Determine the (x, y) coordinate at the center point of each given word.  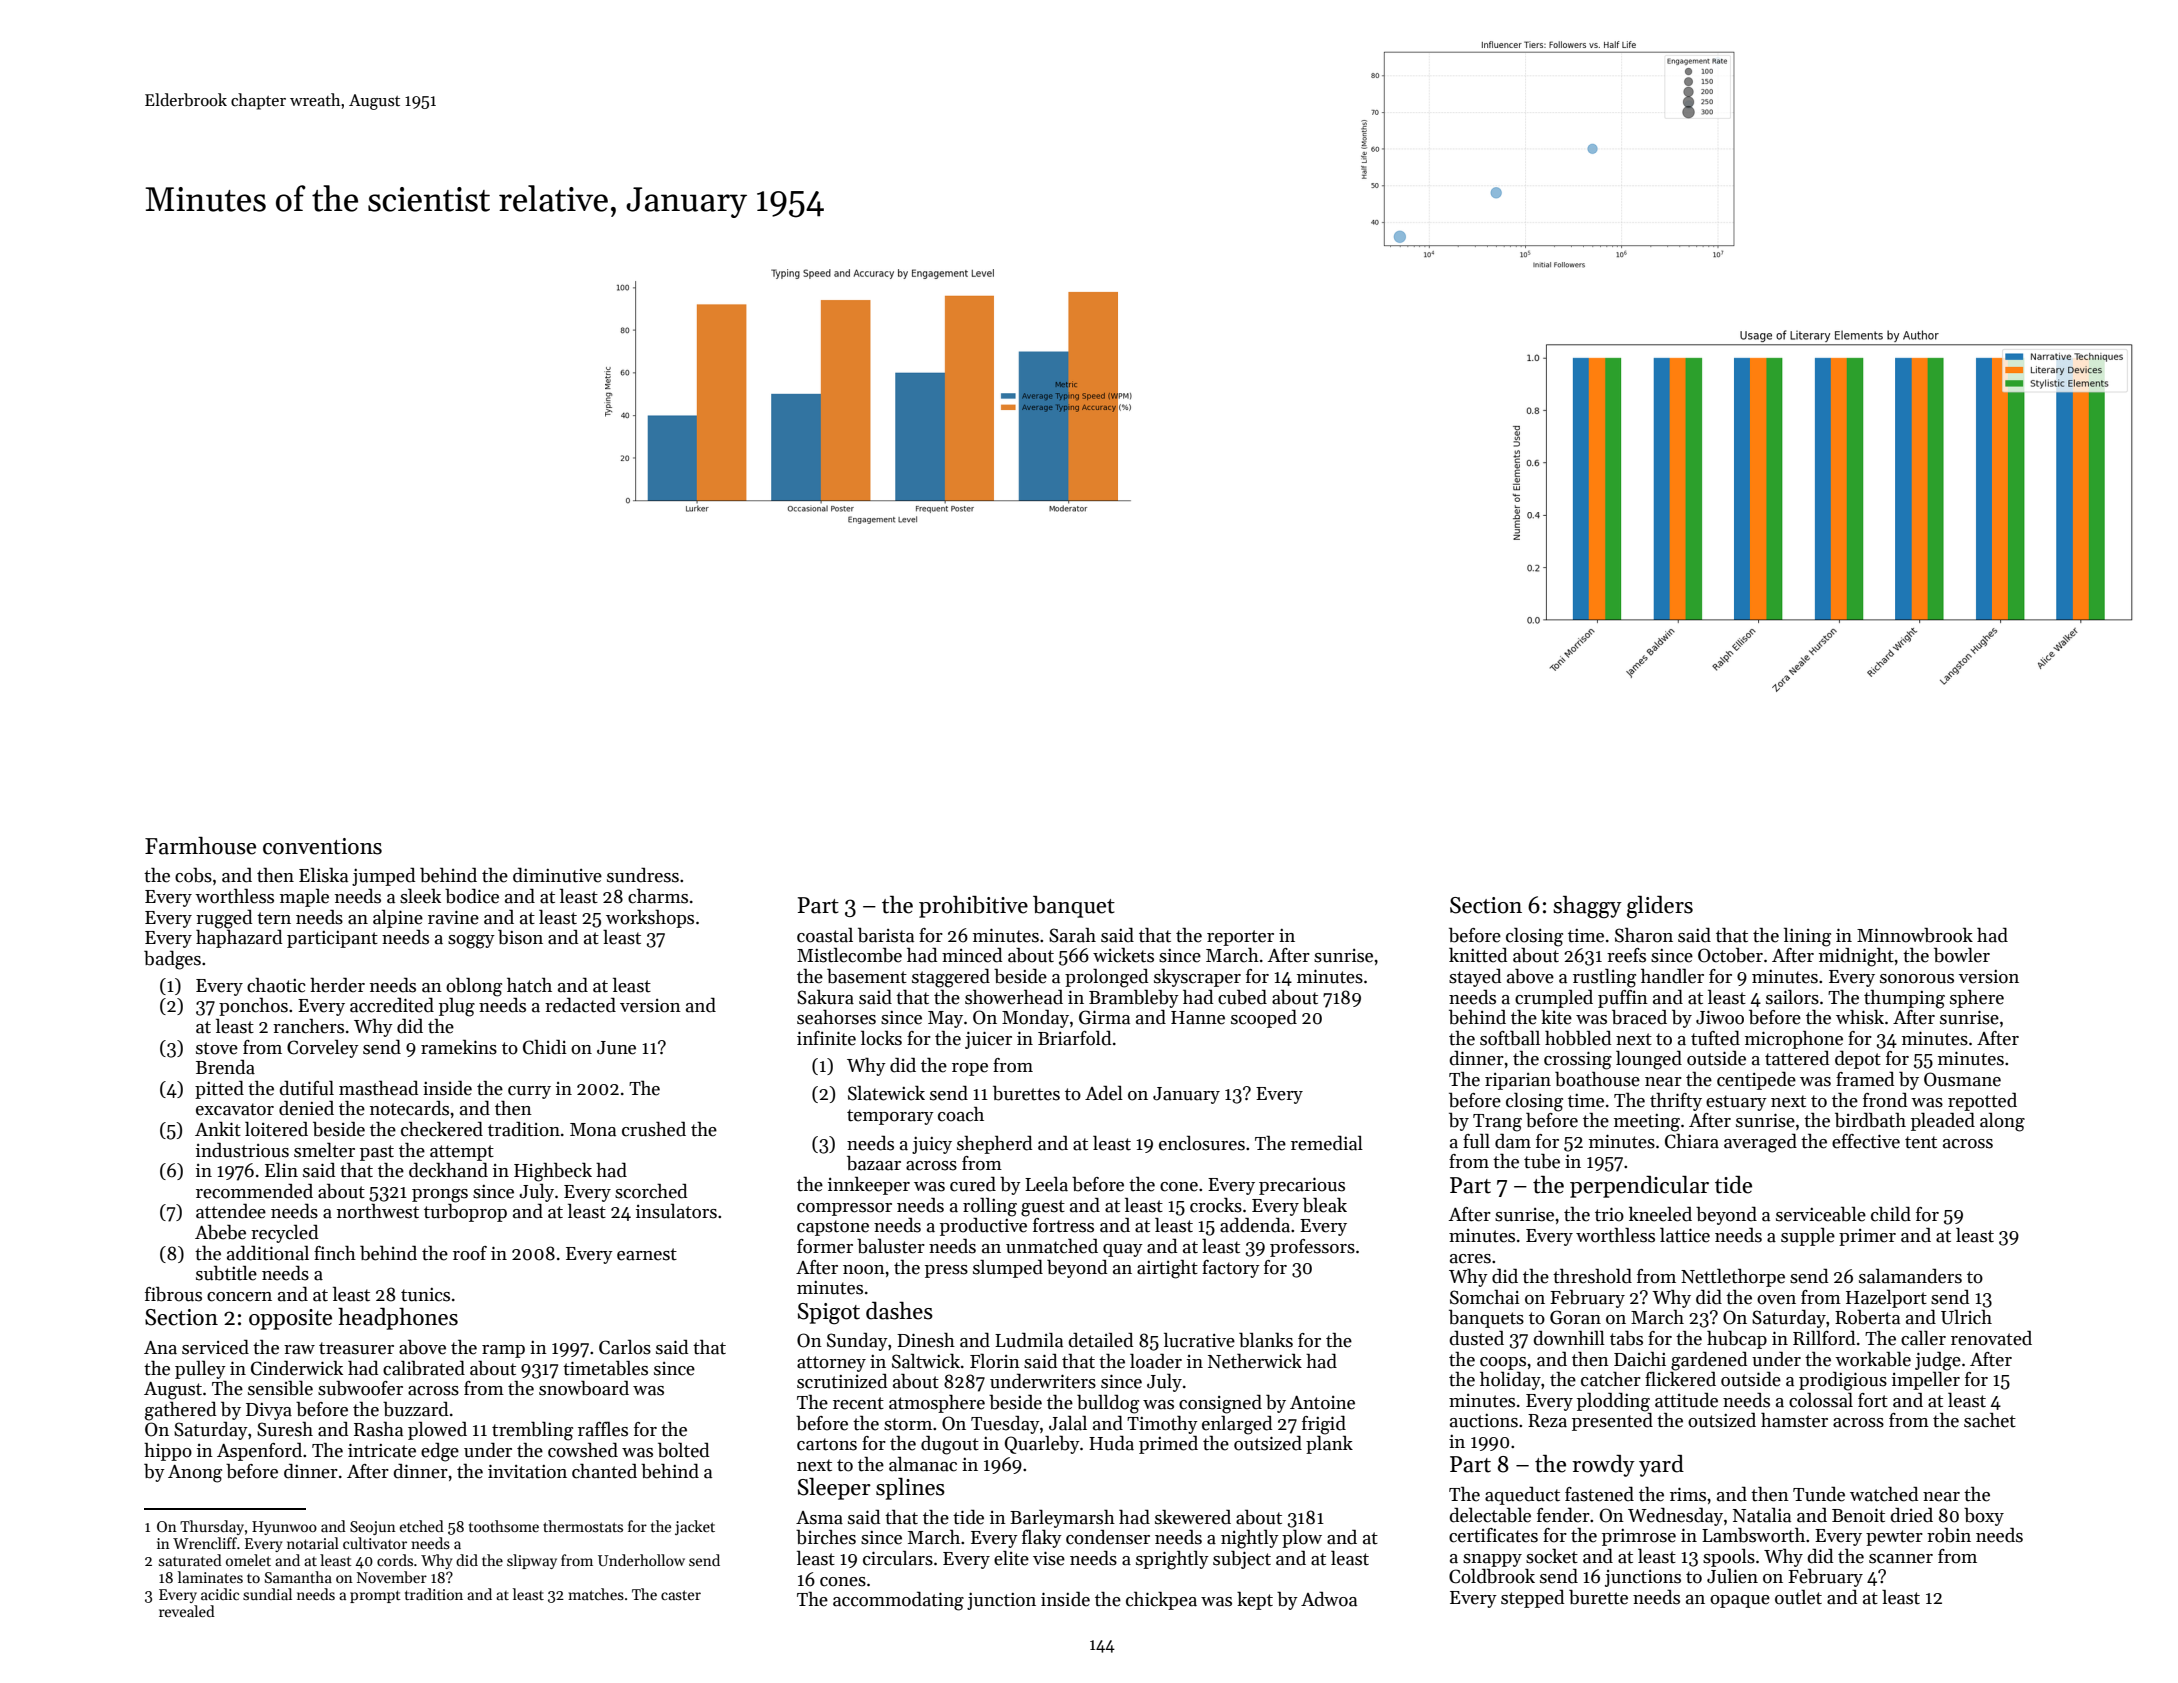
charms (658, 896)
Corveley (323, 1048)
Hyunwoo (284, 1528)
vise (1049, 1558)
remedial (1327, 1143)
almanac (923, 1464)
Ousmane (1962, 1079)
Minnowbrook (1915, 935)
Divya (269, 1411)
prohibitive (973, 907)
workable (1873, 1359)
